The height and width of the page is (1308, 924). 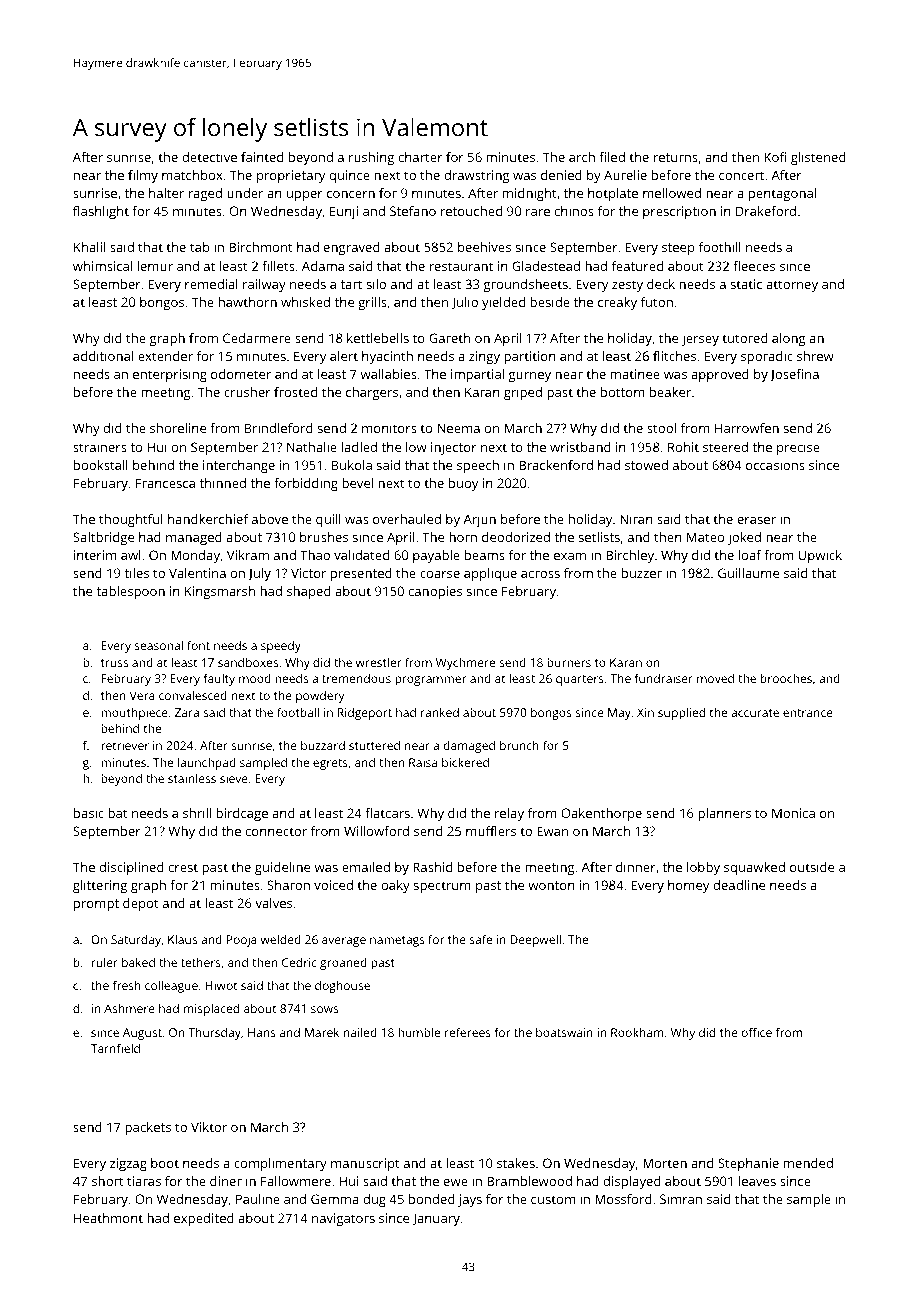 I want to click on drawstring, so click(x=476, y=176).
